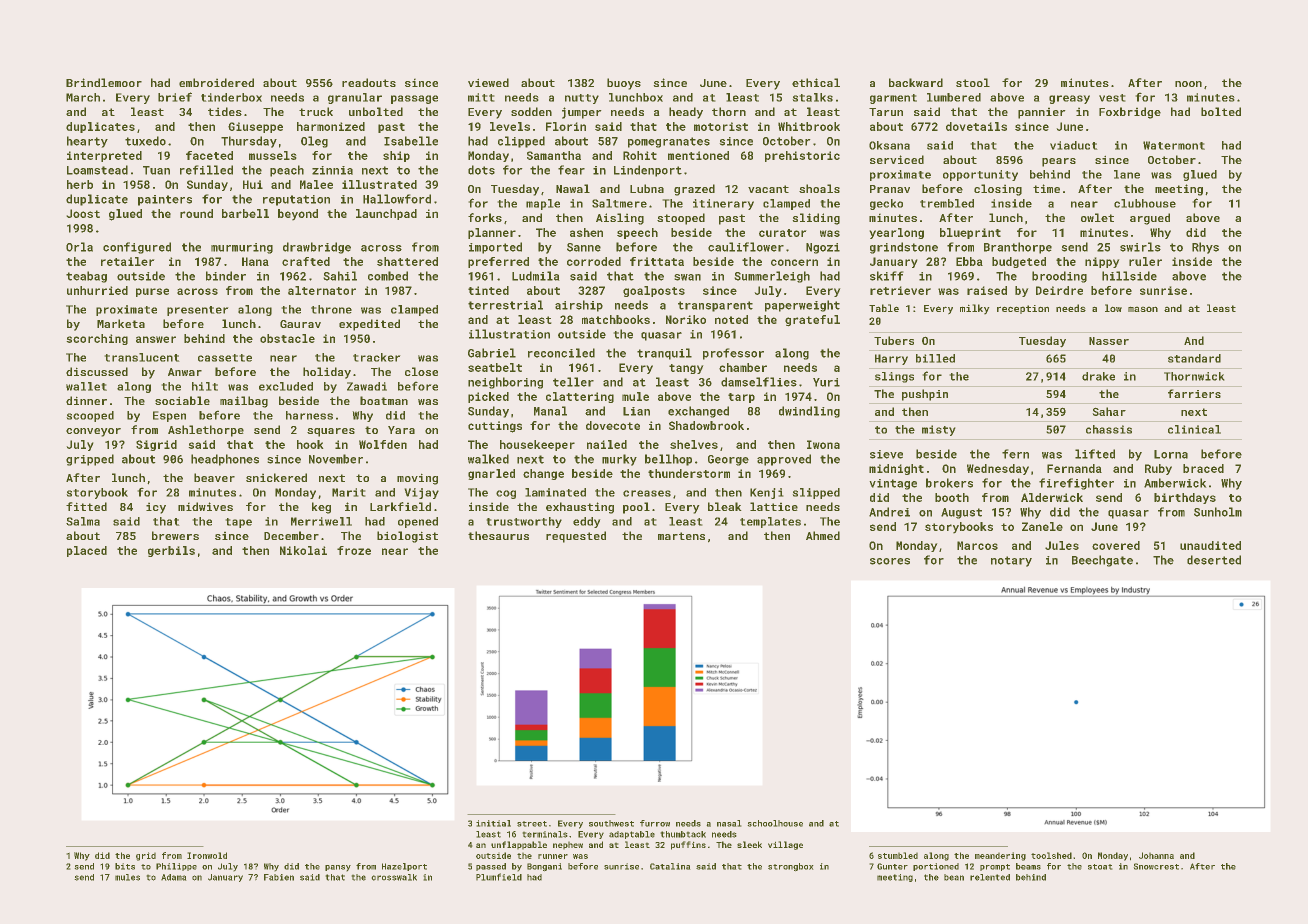  I want to click on strongbox, so click(790, 867).
